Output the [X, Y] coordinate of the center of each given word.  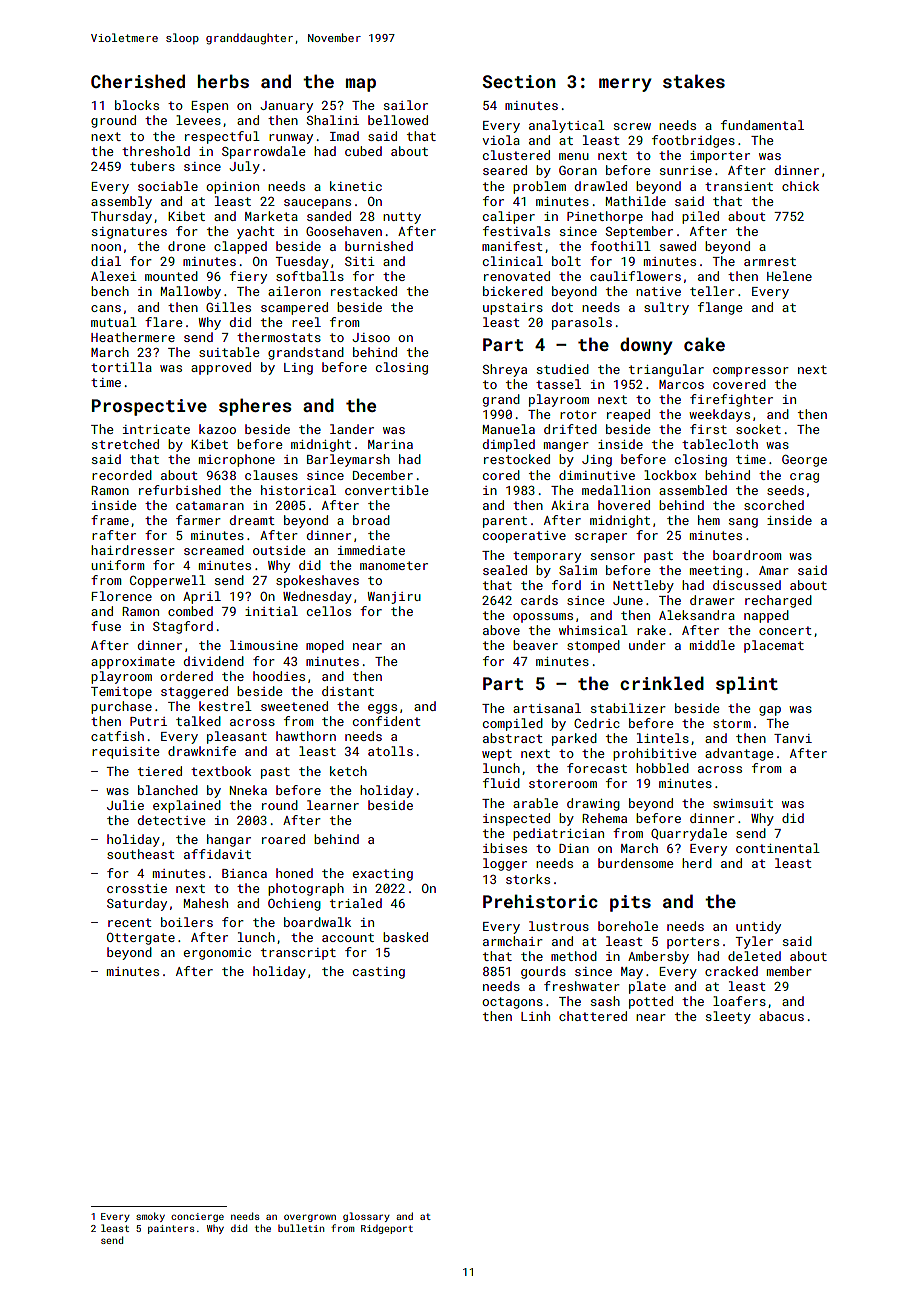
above [501, 630]
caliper [509, 217]
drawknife [202, 751]
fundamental [762, 125]
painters [171, 1229]
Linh [535, 1016]
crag [804, 478]
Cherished [138, 81]
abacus [781, 1016]
